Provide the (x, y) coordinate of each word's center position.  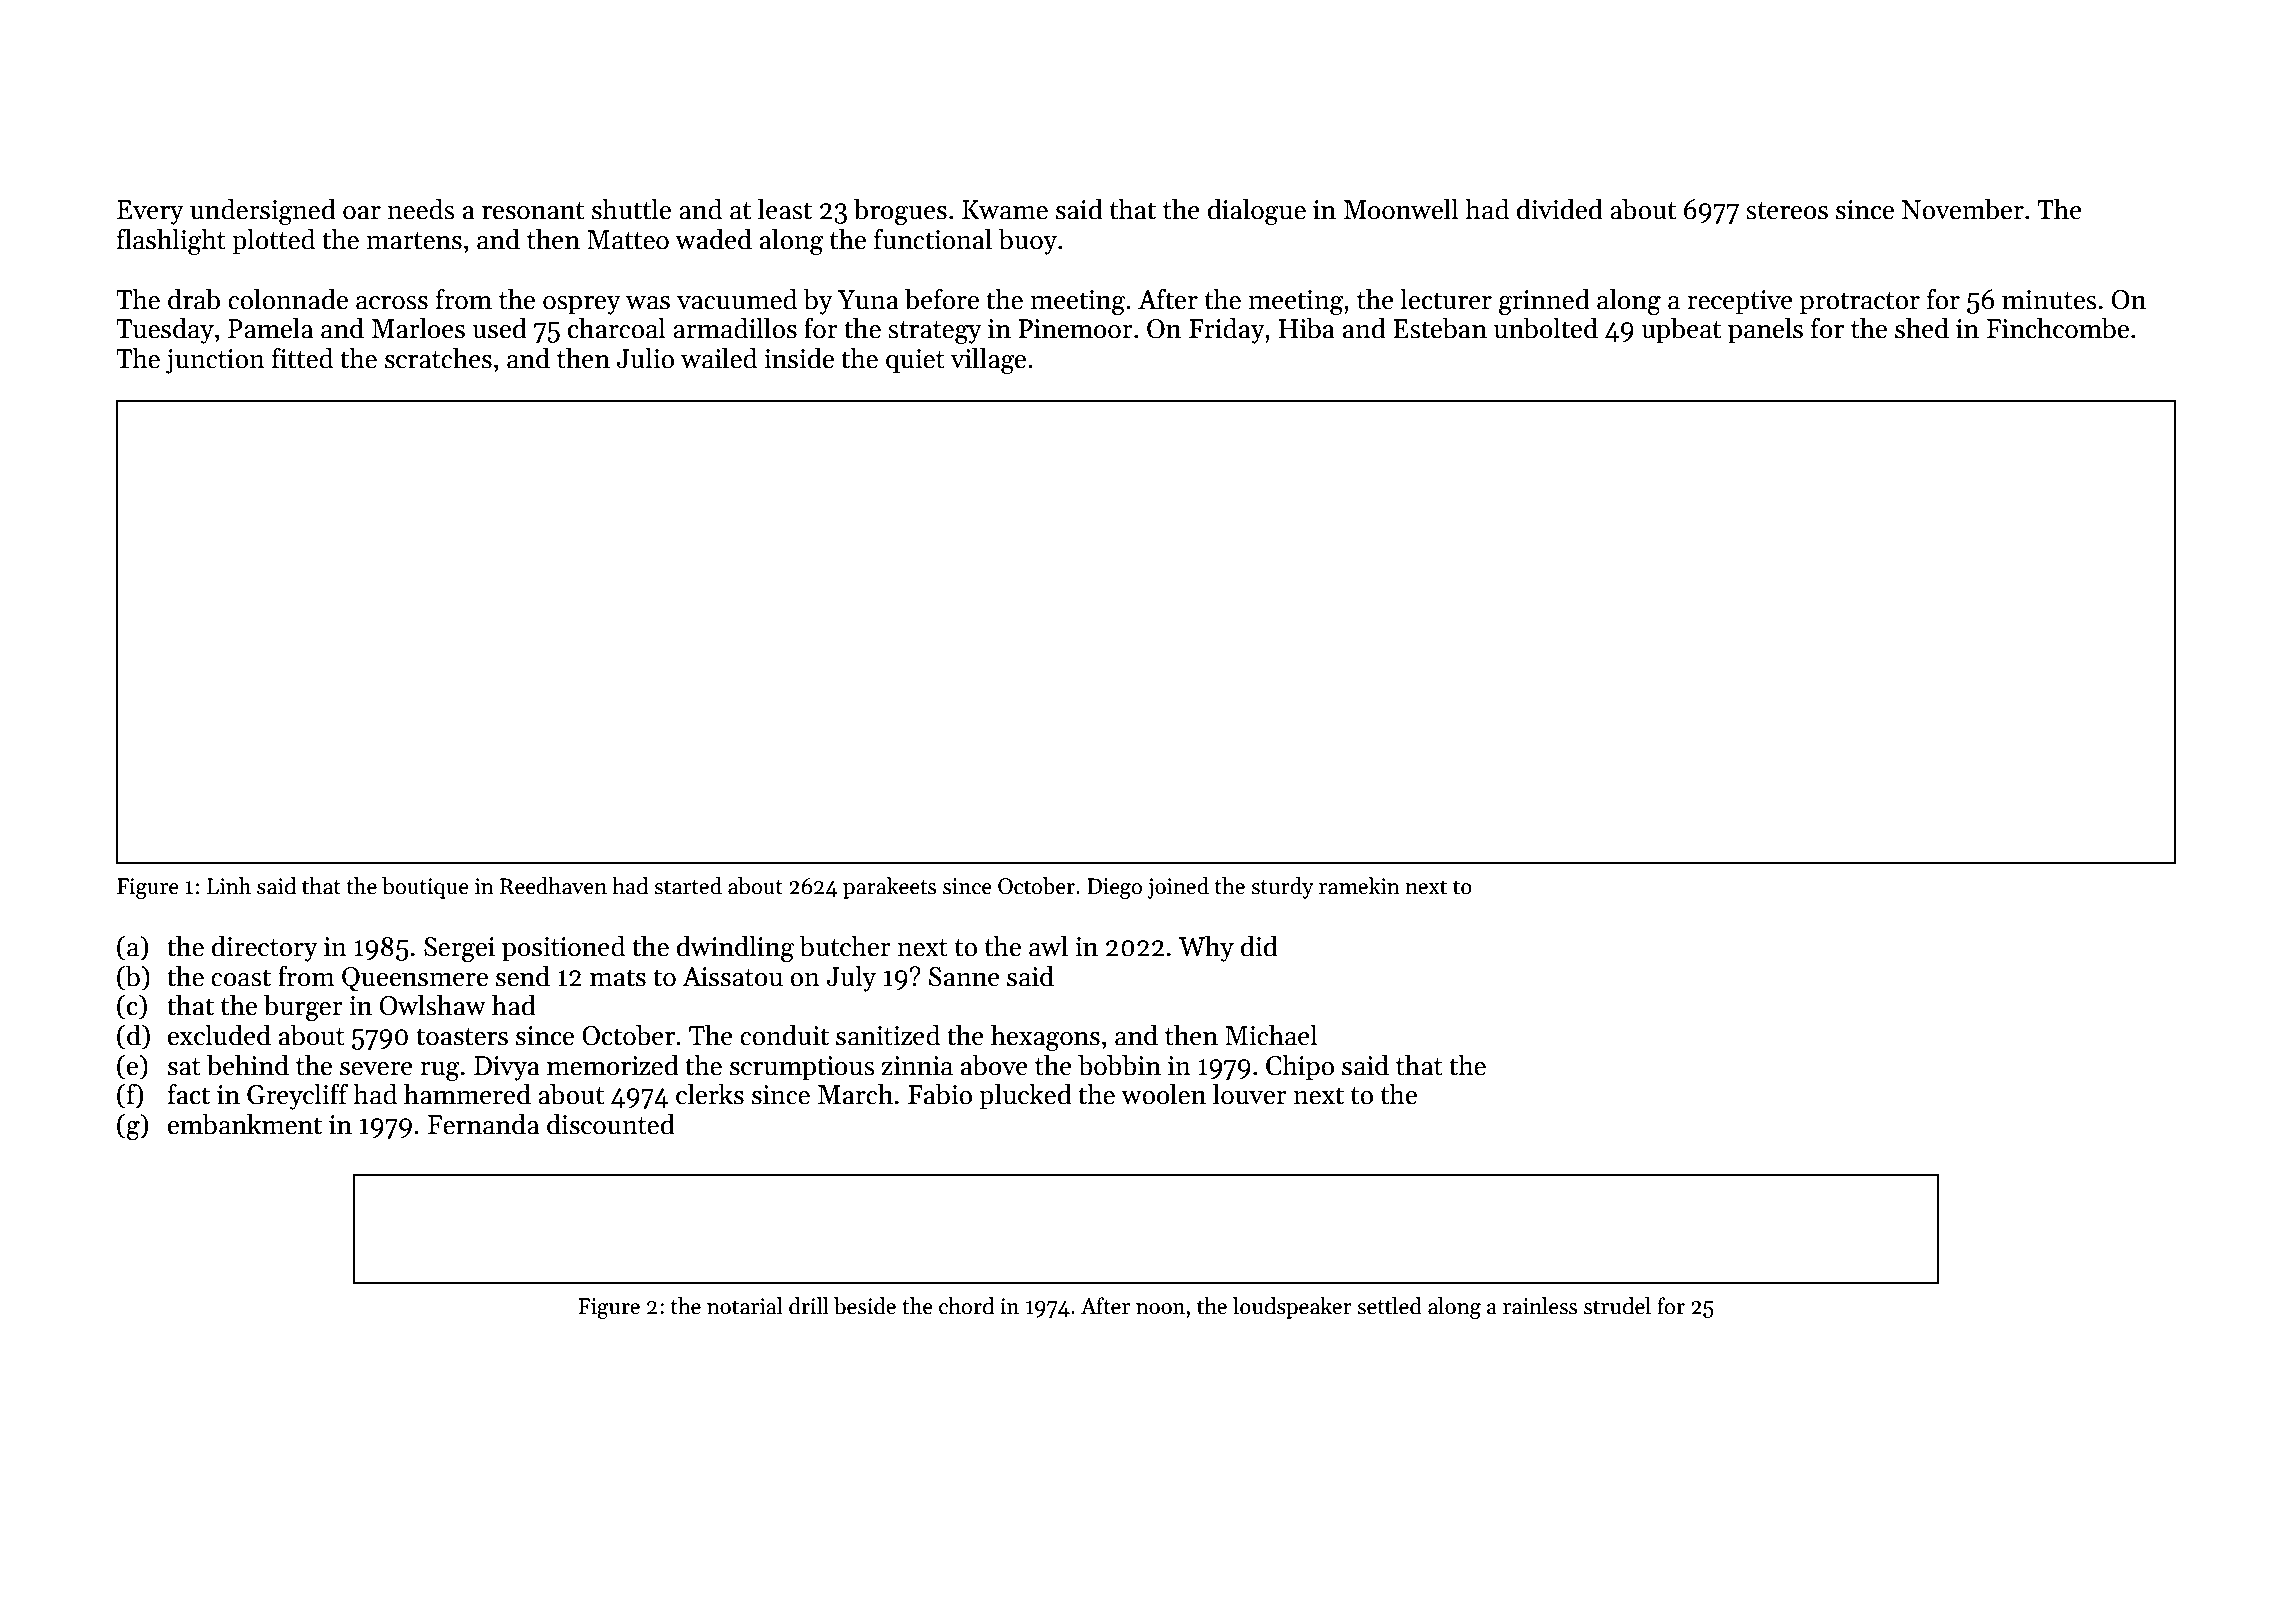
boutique (425, 888)
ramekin (1359, 886)
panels (1765, 330)
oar (362, 213)
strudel (1617, 1306)
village (988, 360)
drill (809, 1306)
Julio (645, 358)
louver (1250, 1094)
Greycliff (297, 1096)
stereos (1787, 211)
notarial (745, 1306)
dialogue (1257, 211)
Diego (1114, 888)
